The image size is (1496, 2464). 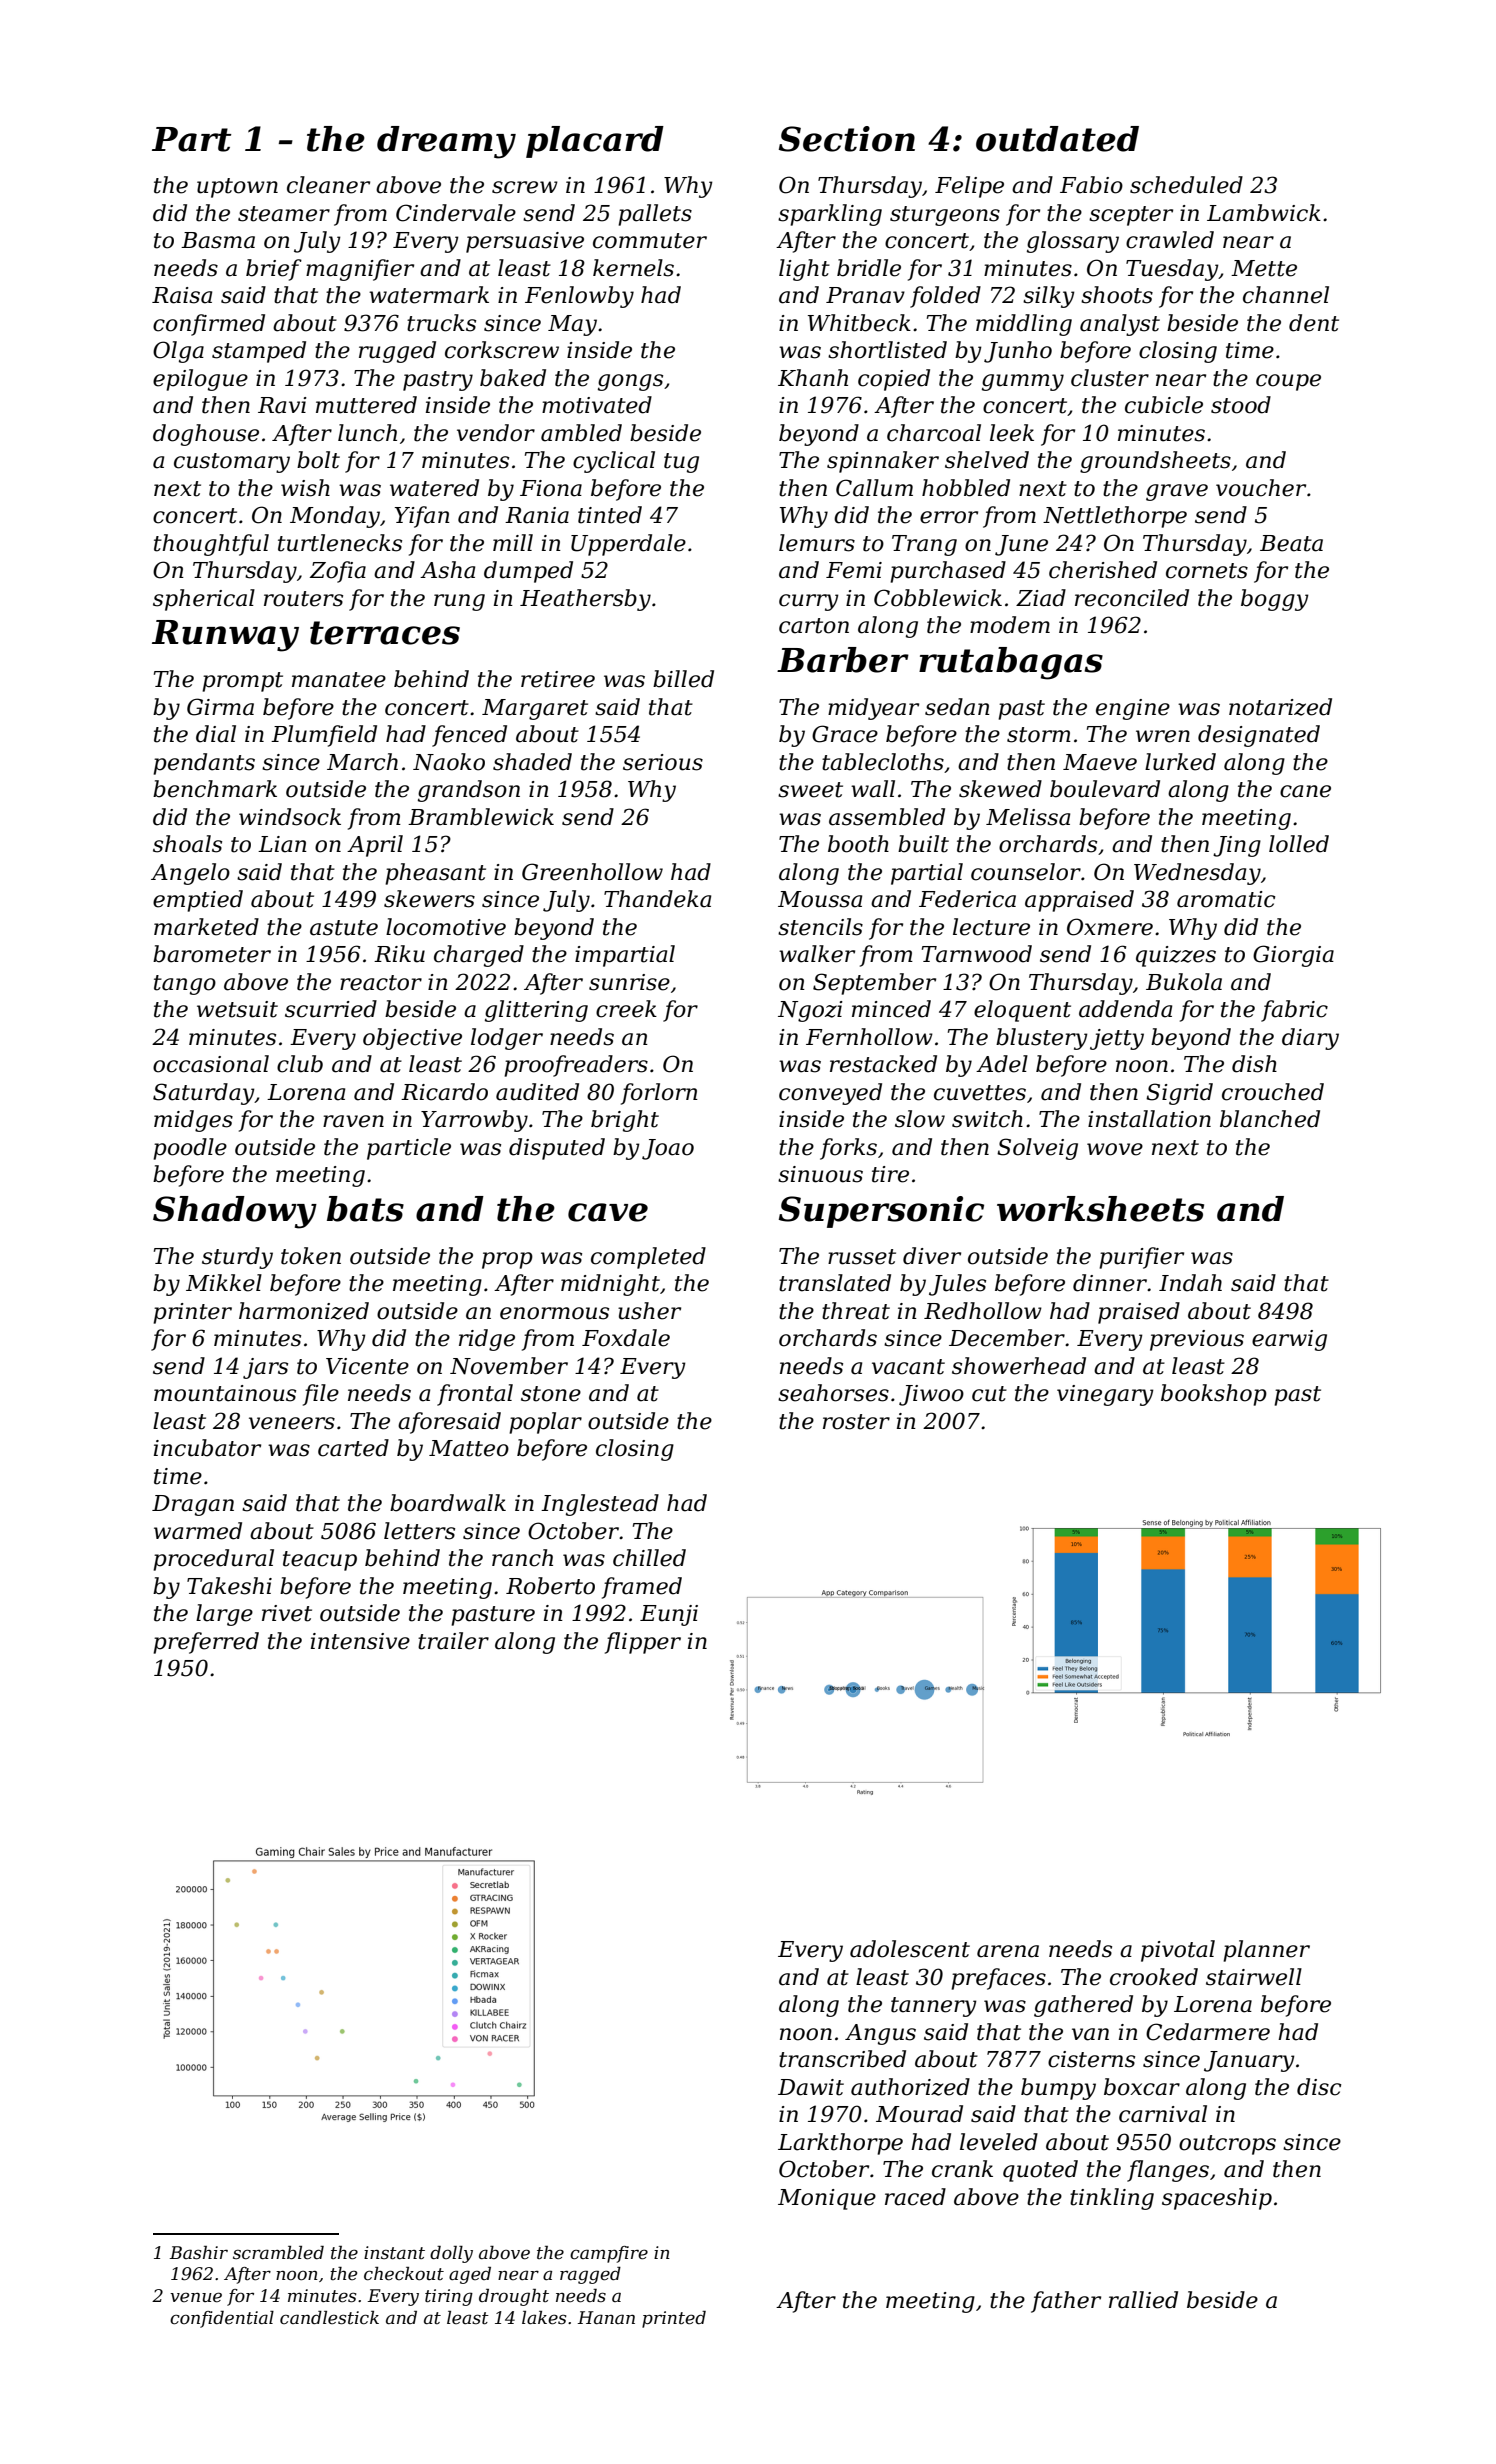 What do you see at coordinates (657, 899) in the document?
I see `Thandeka` at bounding box center [657, 899].
